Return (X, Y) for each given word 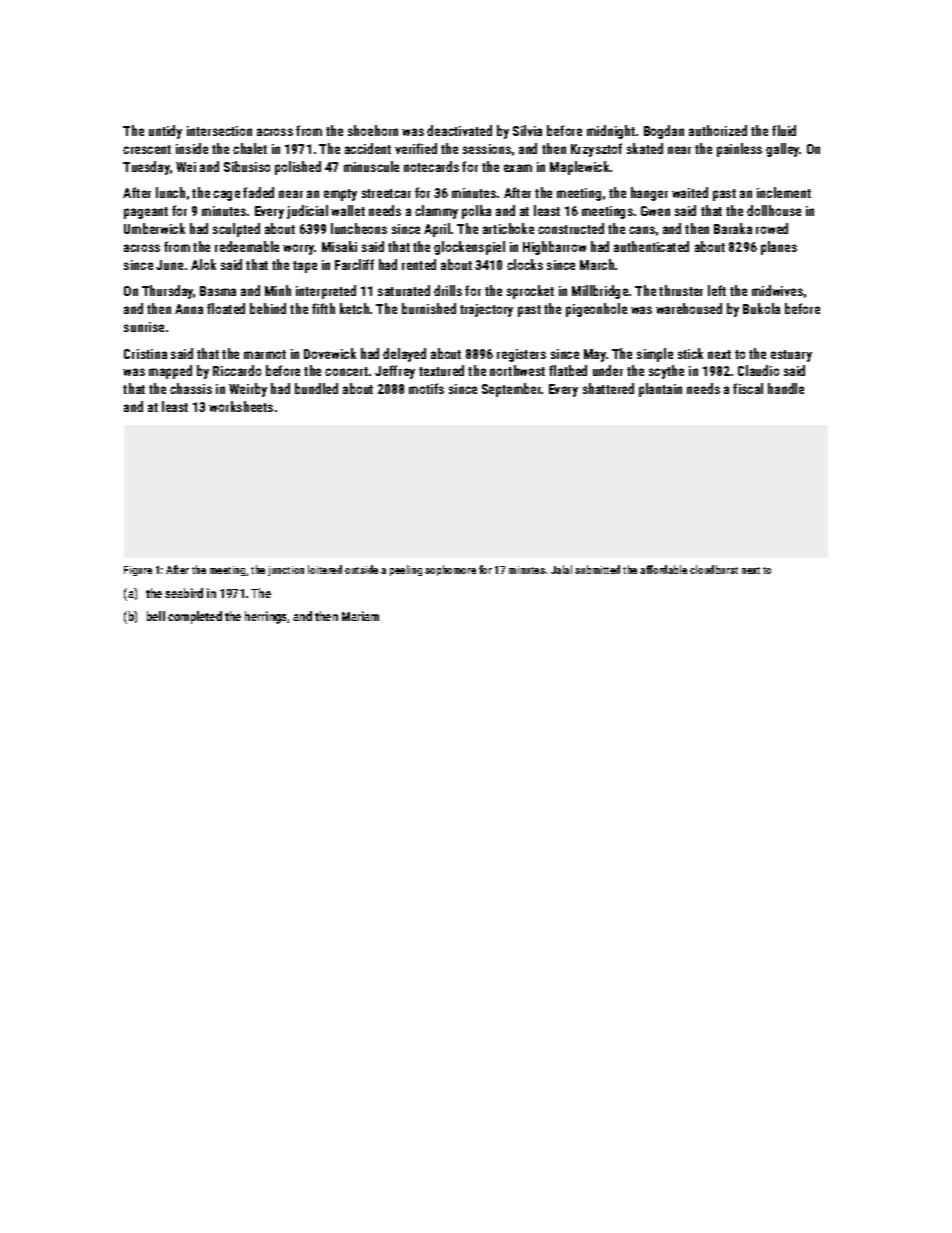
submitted (597, 569)
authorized (718, 130)
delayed (404, 355)
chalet (250, 148)
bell (156, 616)
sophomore (450, 570)
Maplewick (579, 168)
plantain (660, 390)
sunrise (144, 327)
